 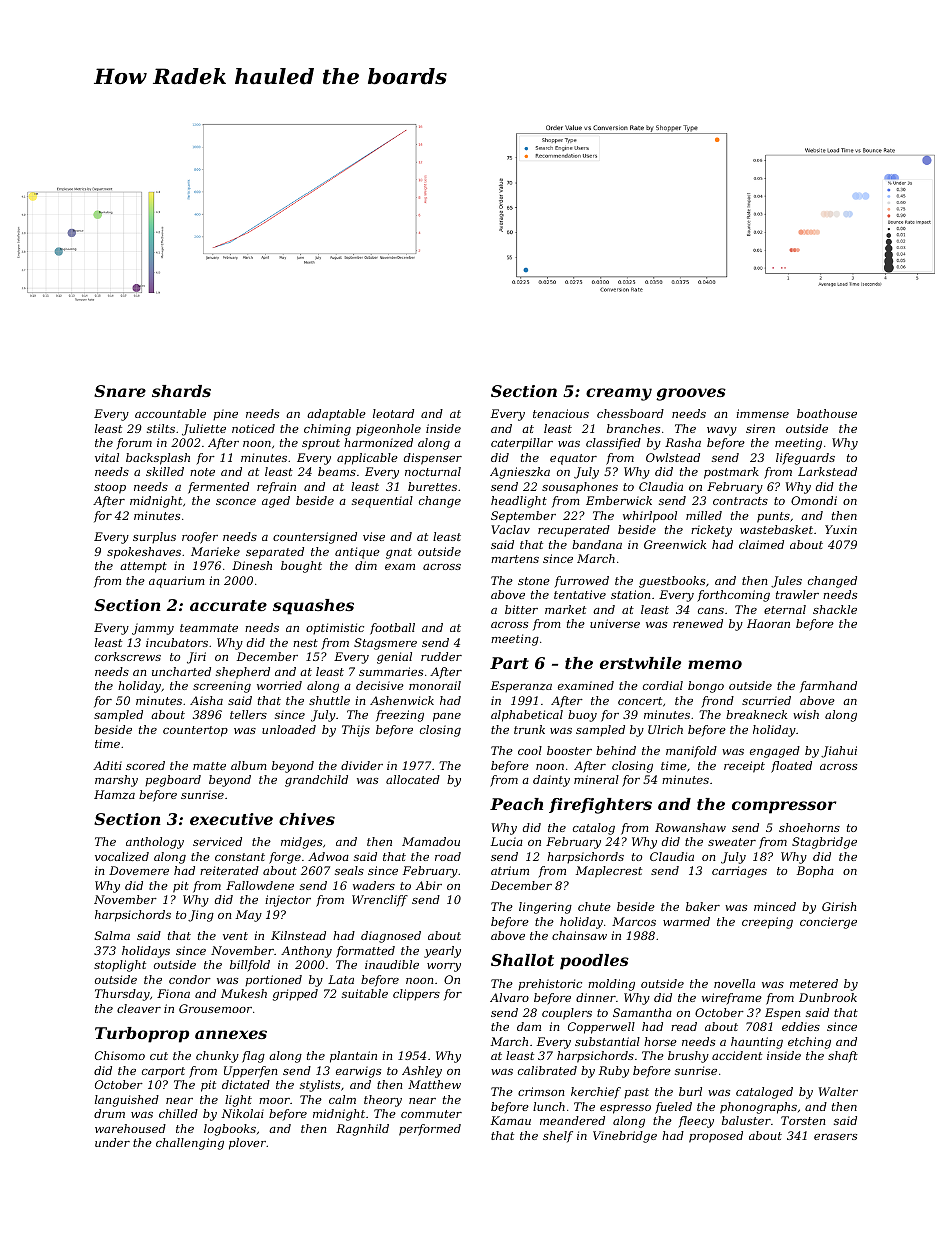 I want to click on vital, so click(x=107, y=457).
